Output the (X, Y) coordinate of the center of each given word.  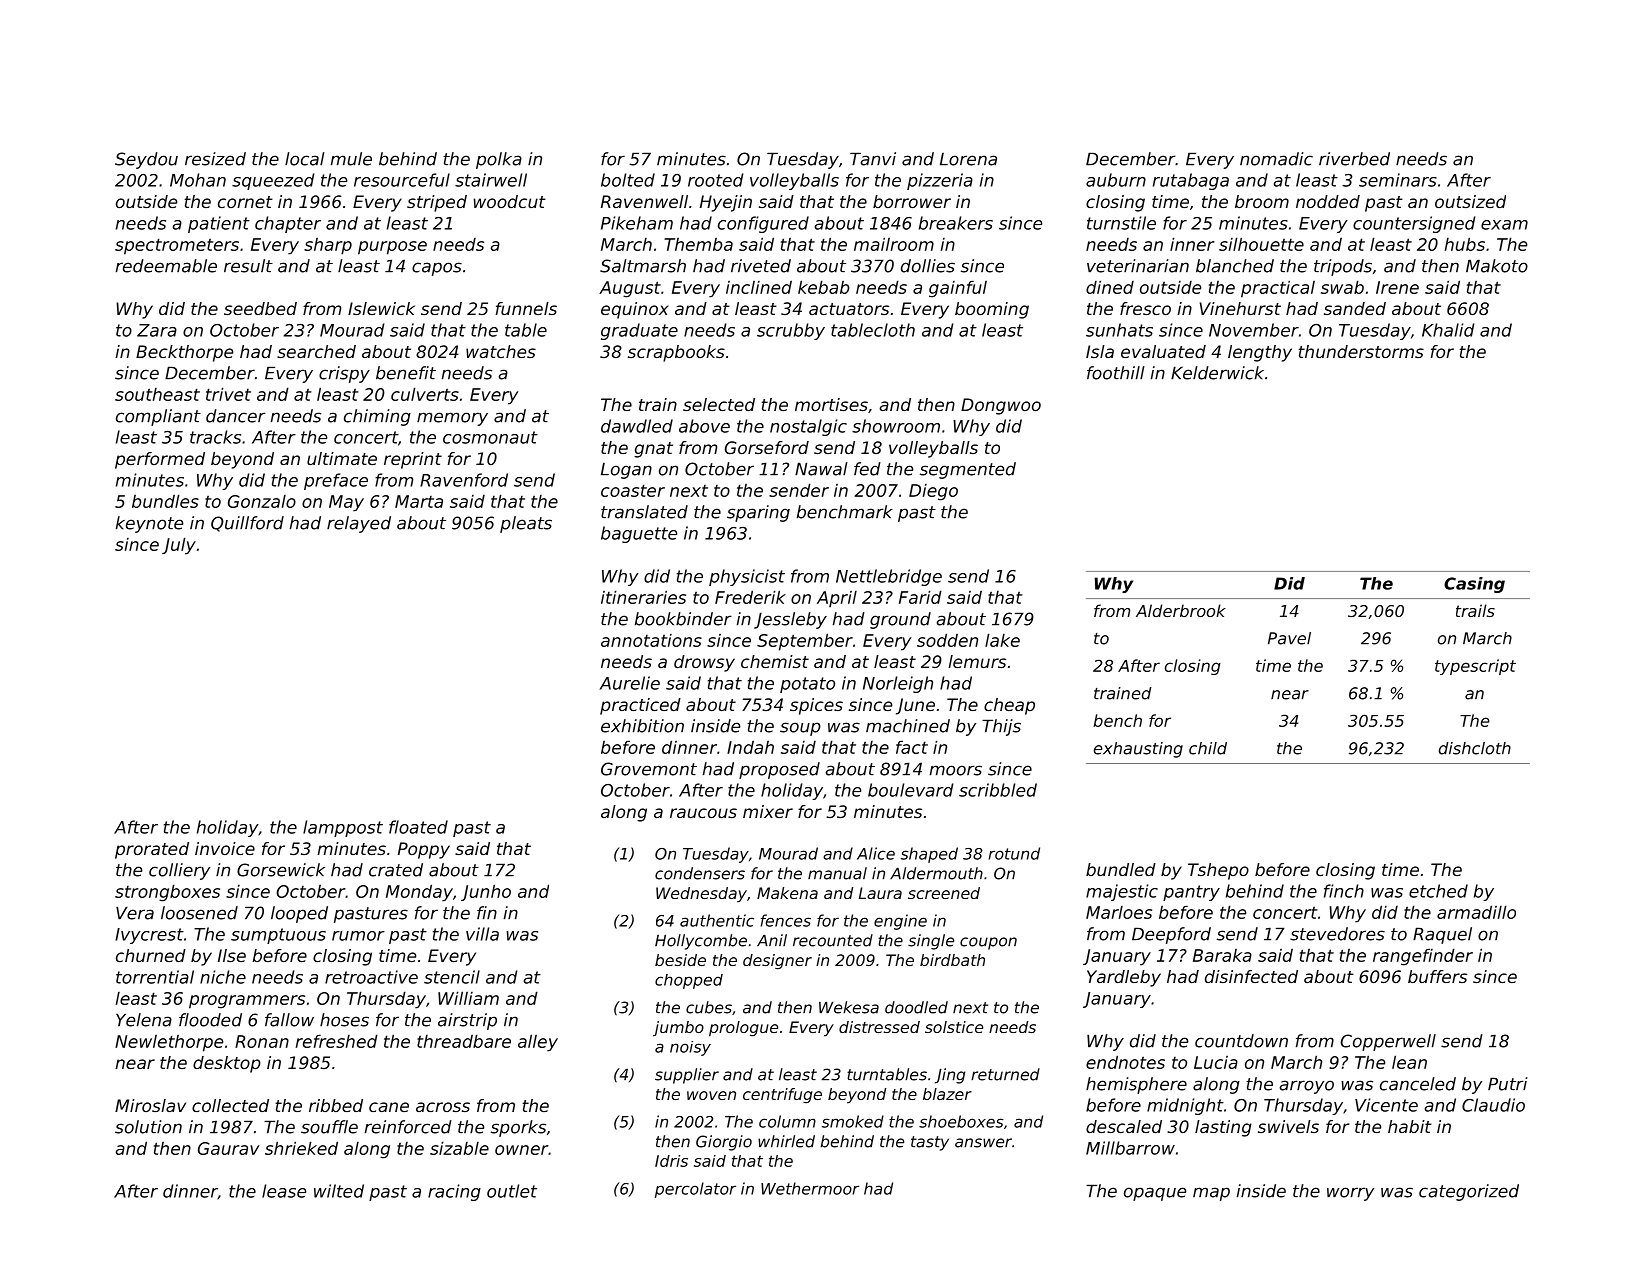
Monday (419, 893)
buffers (1437, 976)
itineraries (643, 597)
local (305, 159)
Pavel (1289, 638)
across (443, 1107)
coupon (988, 943)
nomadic (1276, 159)
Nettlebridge (889, 577)
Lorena (968, 159)
